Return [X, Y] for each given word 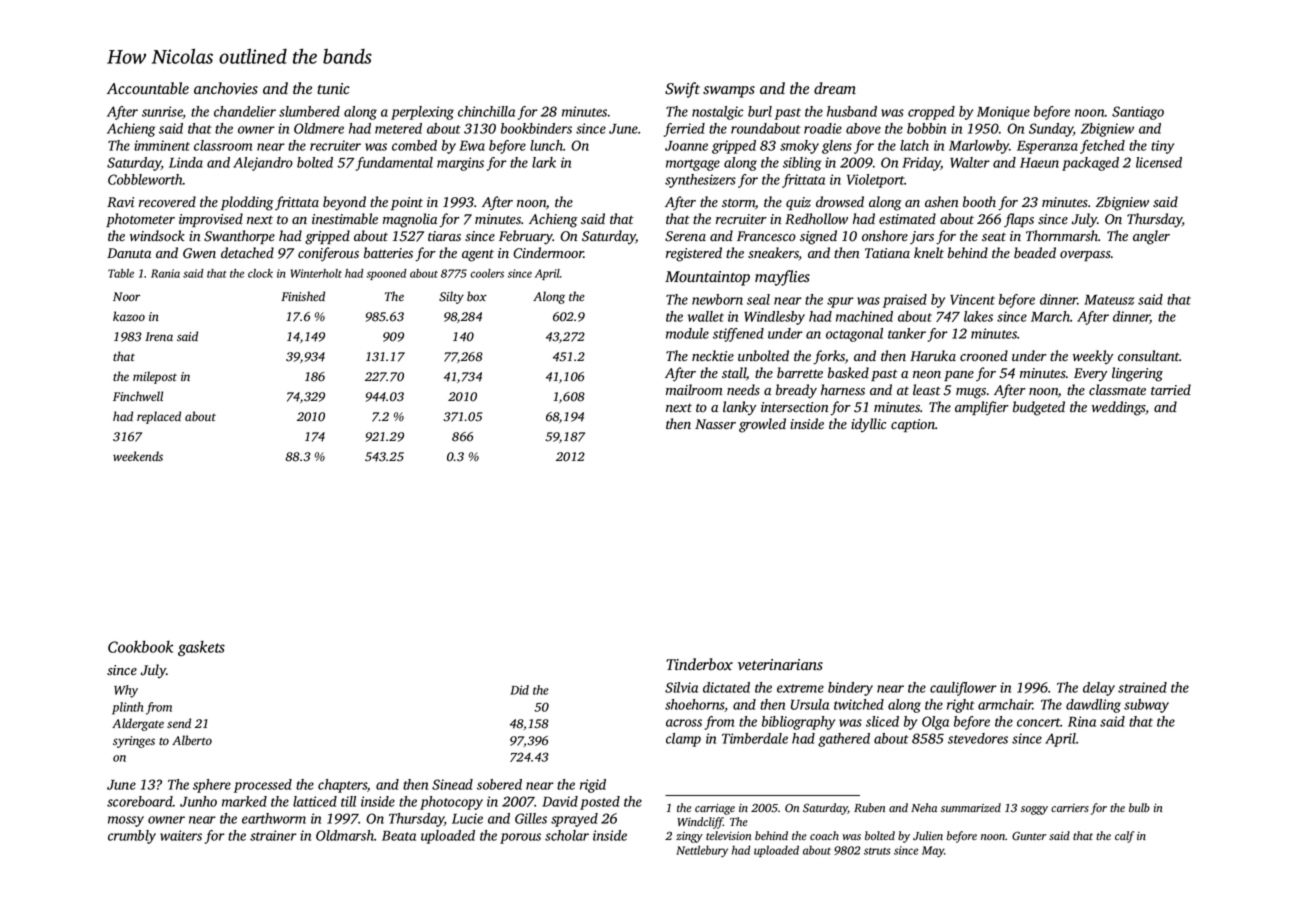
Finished [303, 296]
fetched [1102, 147]
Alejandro [263, 164]
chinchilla [486, 111]
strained [1142, 687]
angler [1151, 237]
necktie [713, 355]
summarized [971, 807]
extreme [800, 688]
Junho [198, 801]
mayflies [782, 278]
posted [600, 803]
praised [905, 301]
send [179, 723]
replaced [159, 417]
